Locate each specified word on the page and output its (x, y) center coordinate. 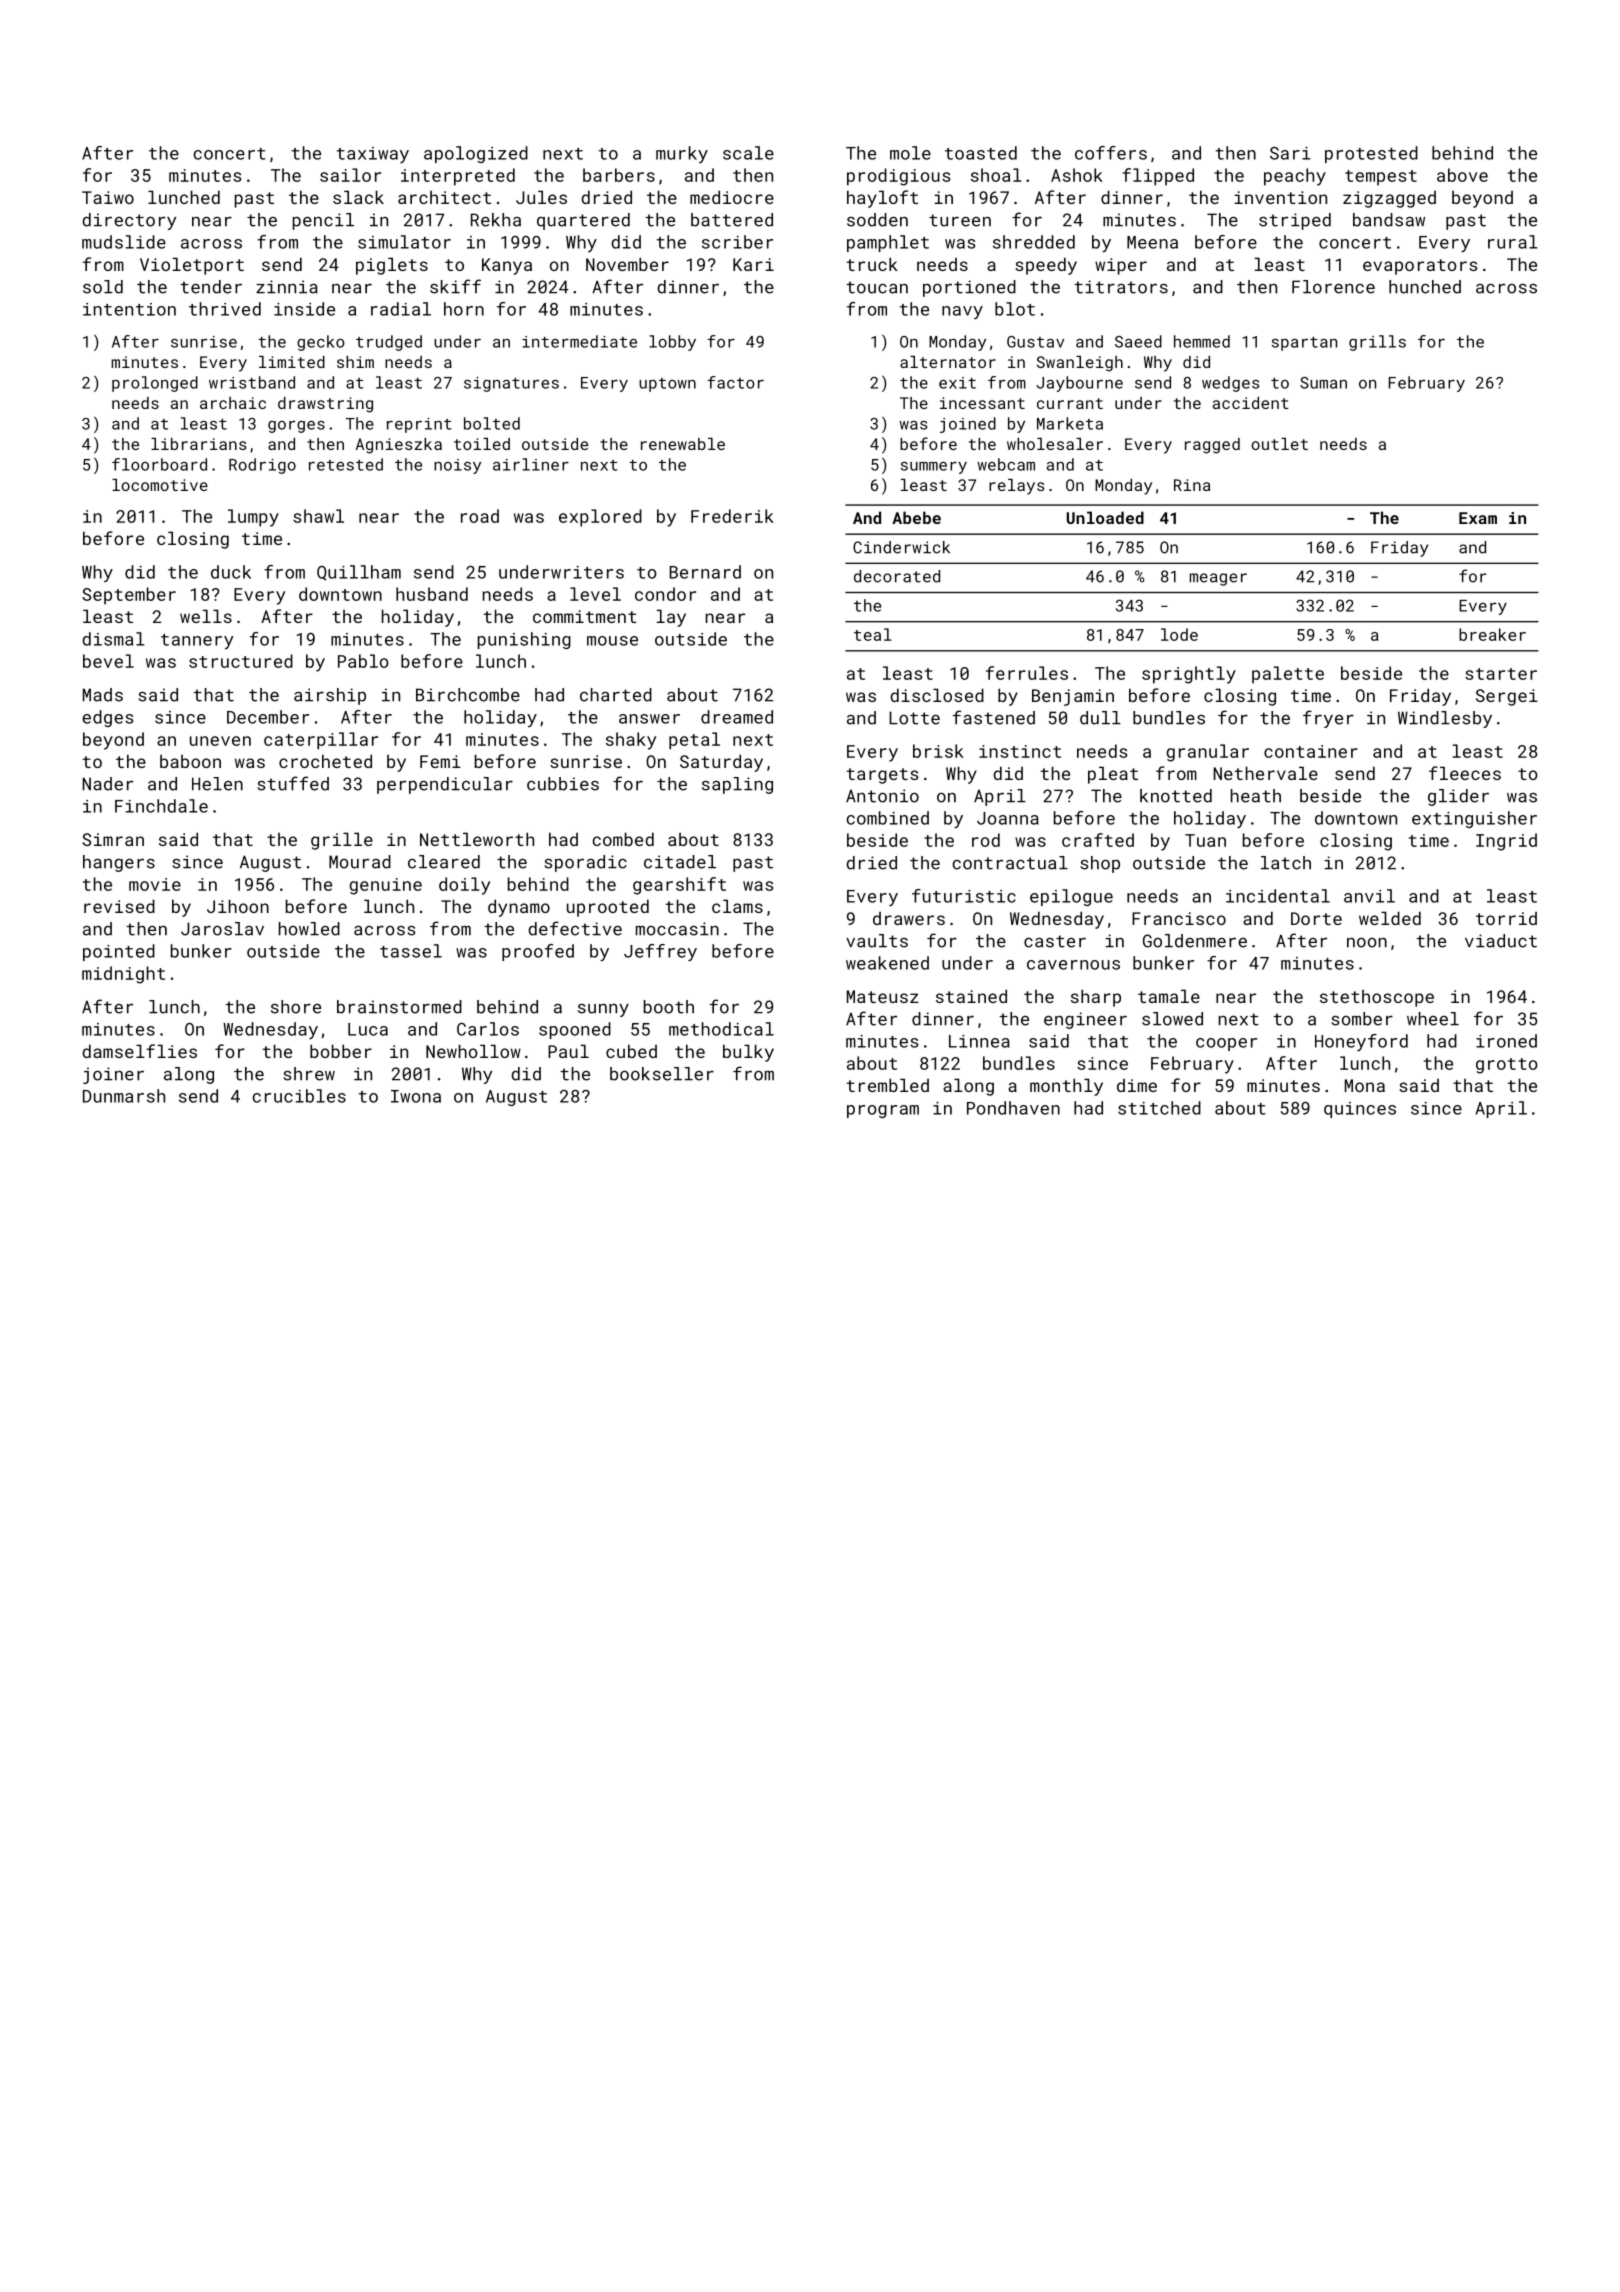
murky (682, 154)
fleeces (1465, 773)
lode (1179, 634)
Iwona (416, 1096)
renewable (683, 444)
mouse (612, 641)
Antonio (882, 796)
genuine (385, 886)
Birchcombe (468, 695)
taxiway (373, 155)
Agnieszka (399, 446)
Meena (1152, 242)
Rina (1192, 485)
